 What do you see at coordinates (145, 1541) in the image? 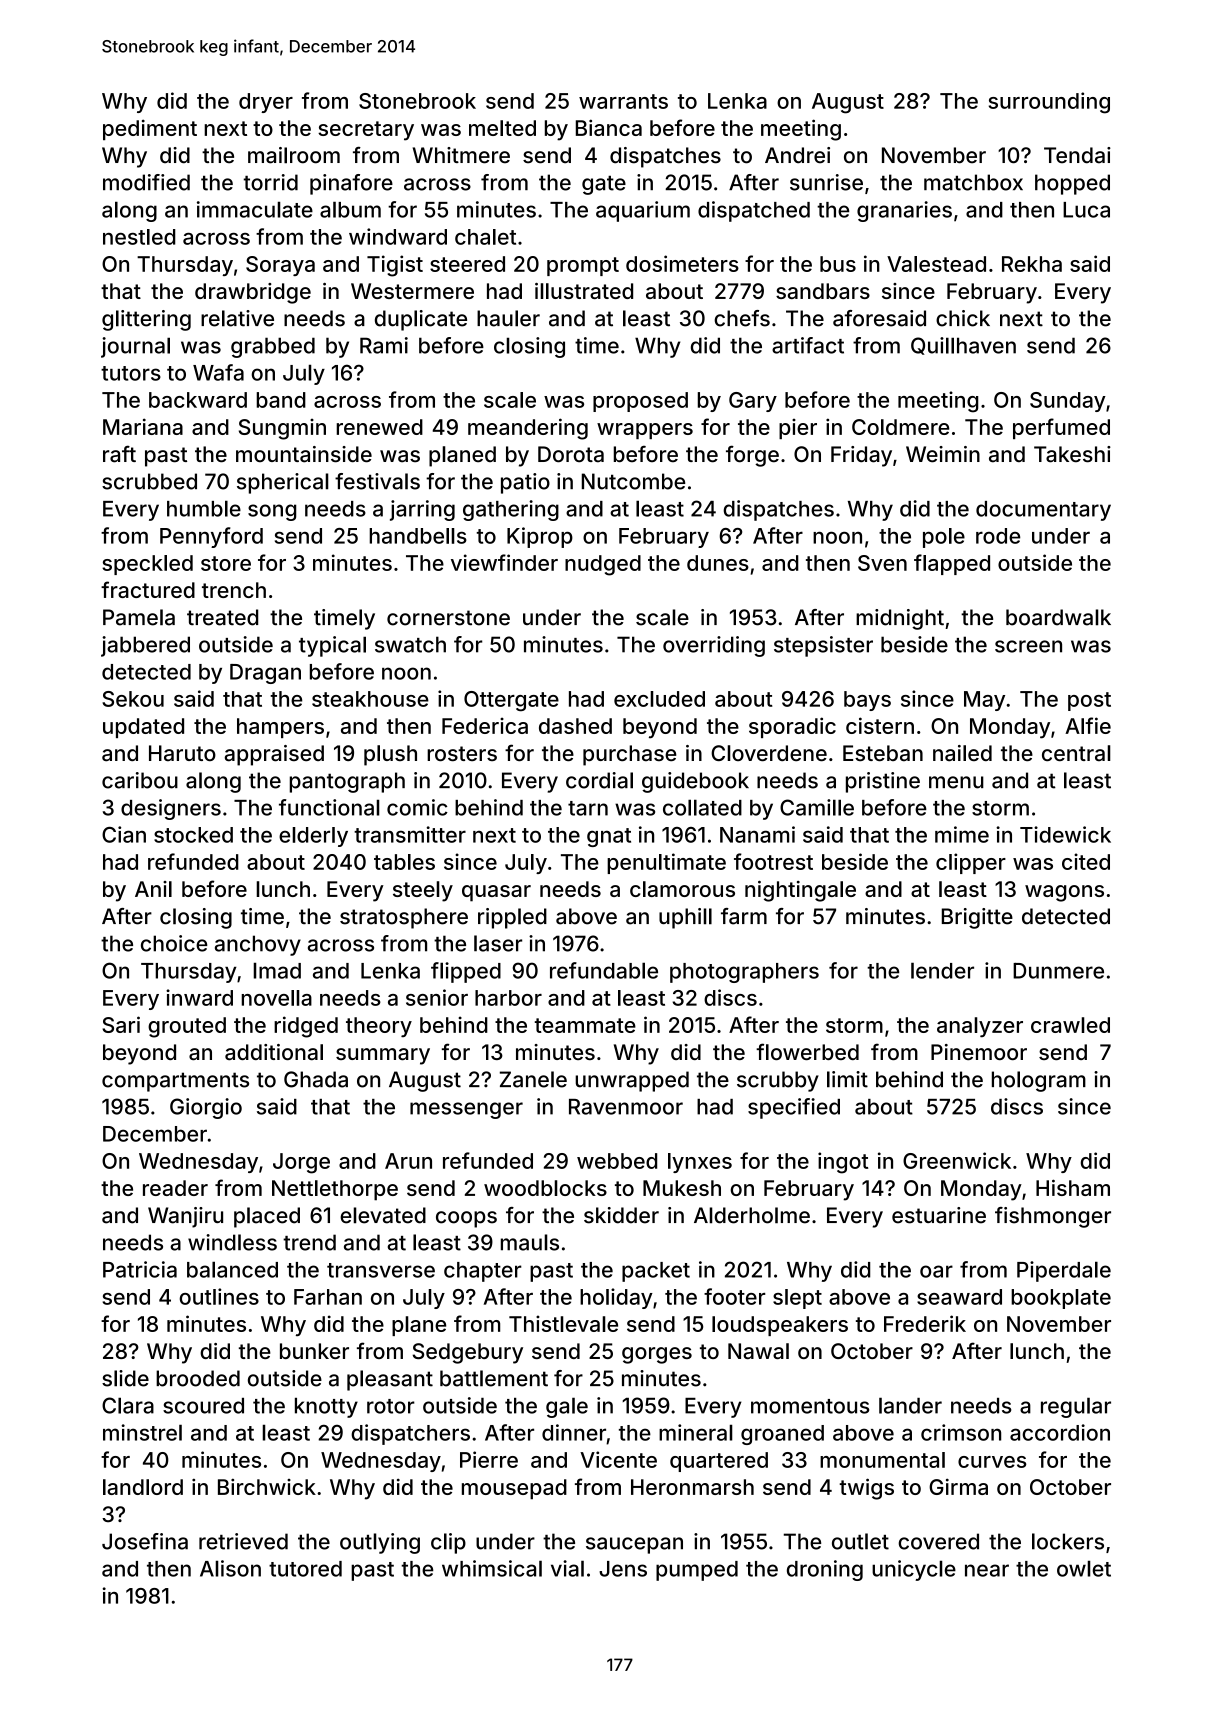
I see `Josefina` at bounding box center [145, 1541].
